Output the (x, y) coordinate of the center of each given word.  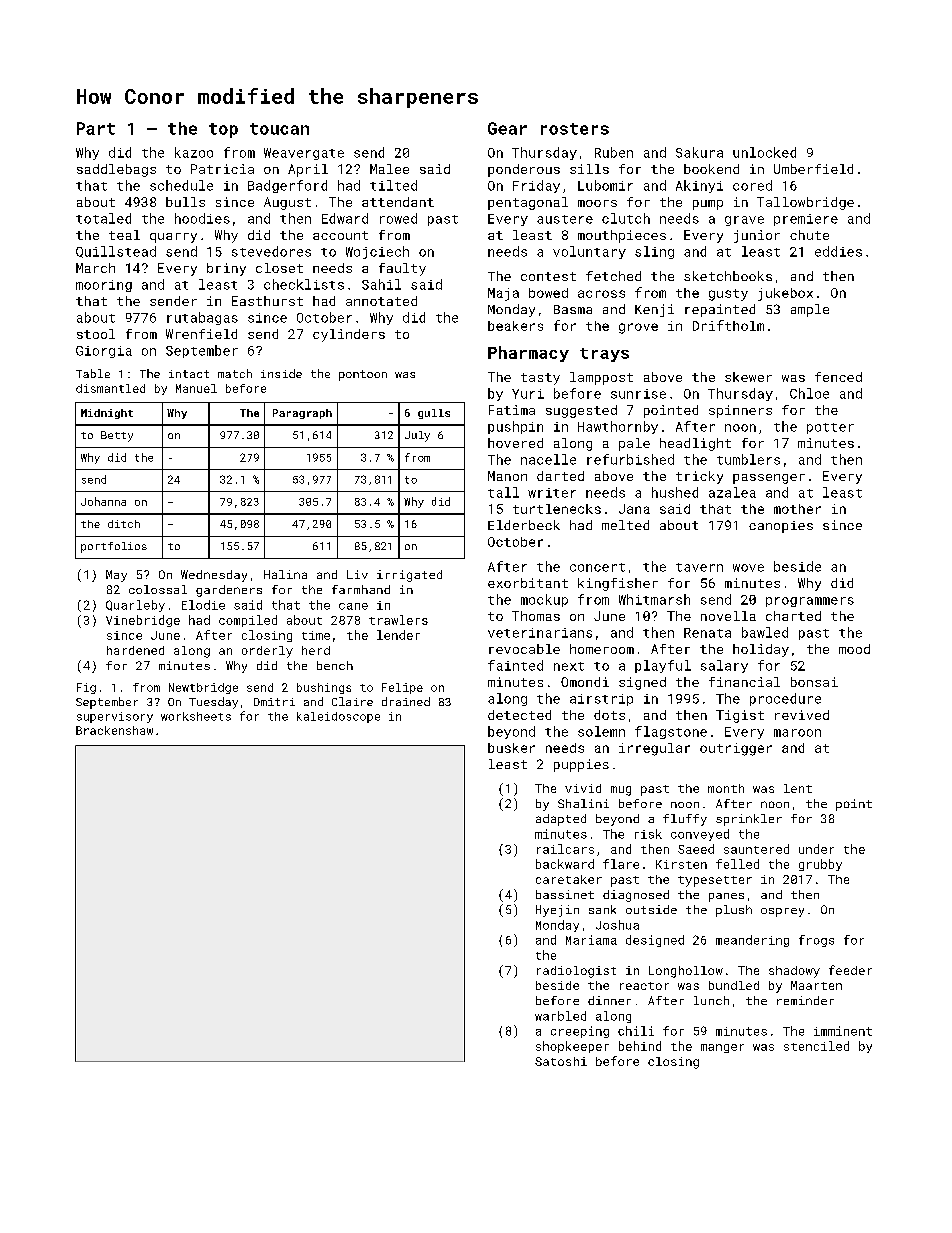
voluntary (589, 252)
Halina (285, 574)
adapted (561, 820)
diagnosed (636, 896)
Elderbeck (524, 525)
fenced (838, 377)
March (95, 268)
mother (797, 509)
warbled (560, 1016)
